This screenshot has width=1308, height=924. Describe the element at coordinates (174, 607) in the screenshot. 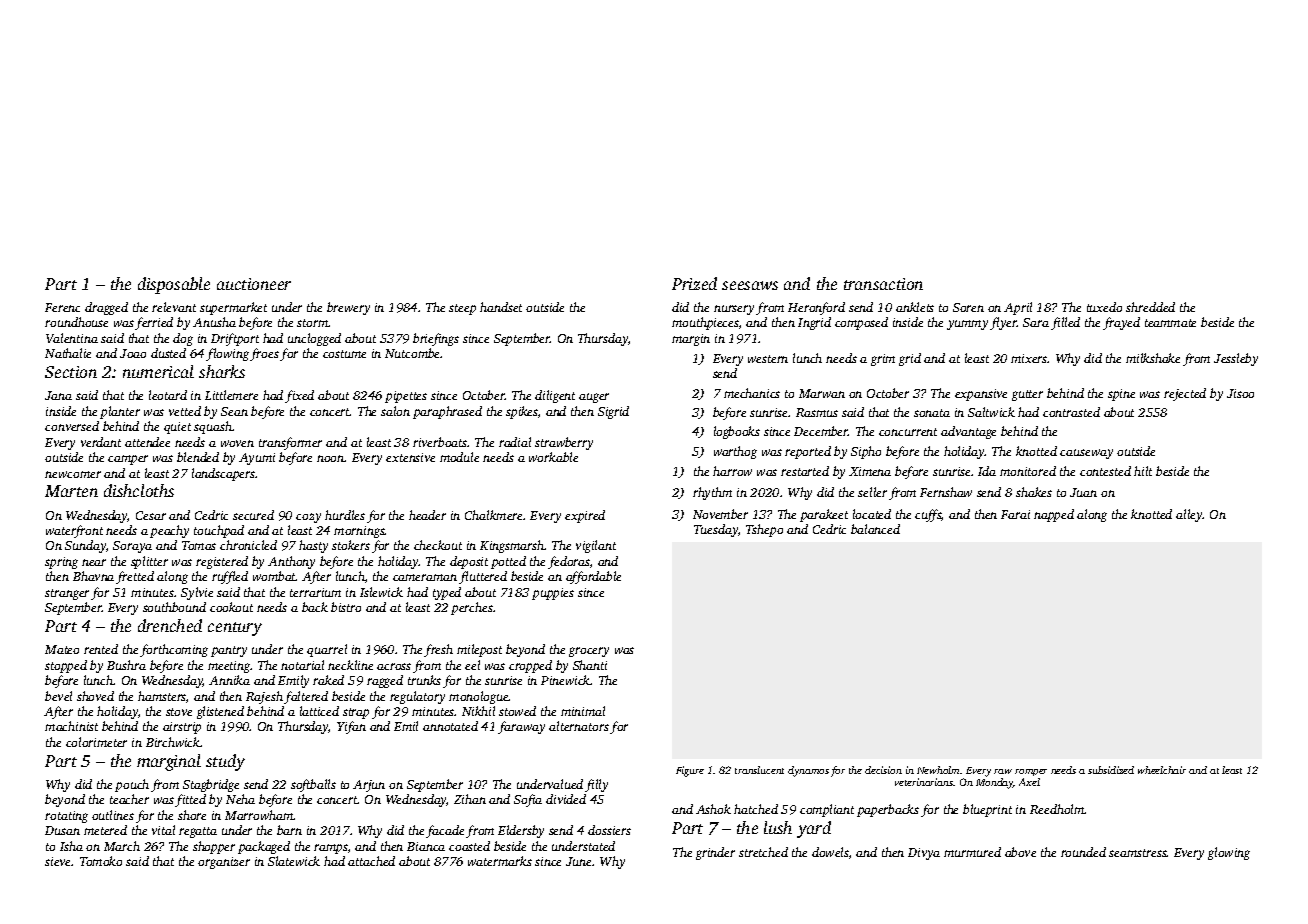

I see `southbound` at that location.
